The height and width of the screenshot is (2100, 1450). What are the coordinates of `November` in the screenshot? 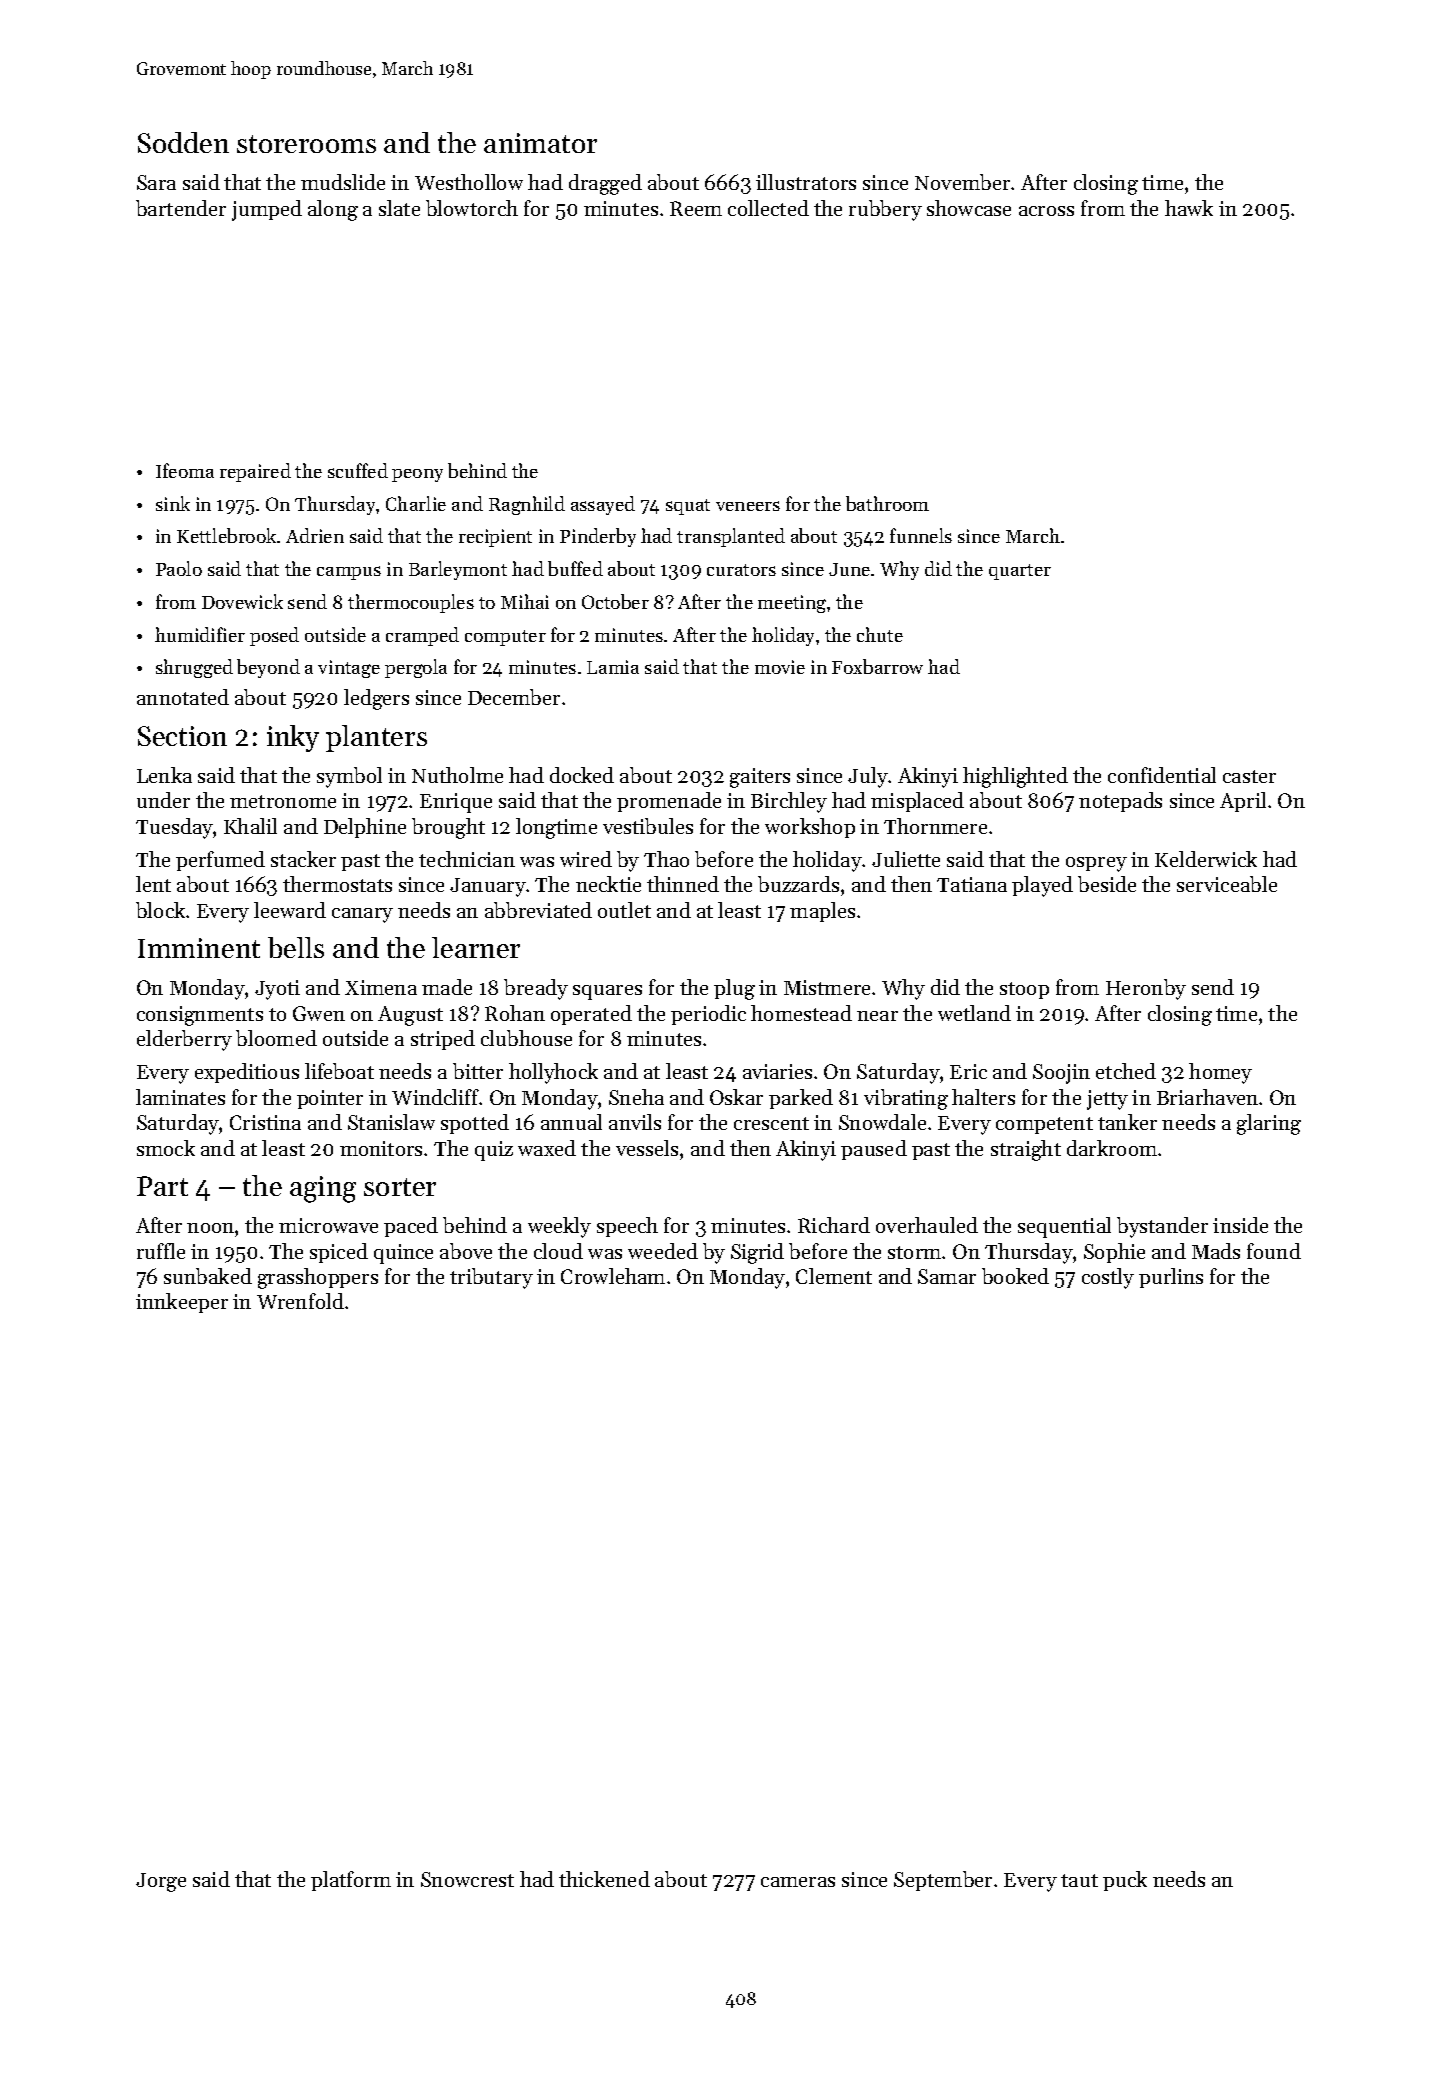 It's located at (963, 182).
